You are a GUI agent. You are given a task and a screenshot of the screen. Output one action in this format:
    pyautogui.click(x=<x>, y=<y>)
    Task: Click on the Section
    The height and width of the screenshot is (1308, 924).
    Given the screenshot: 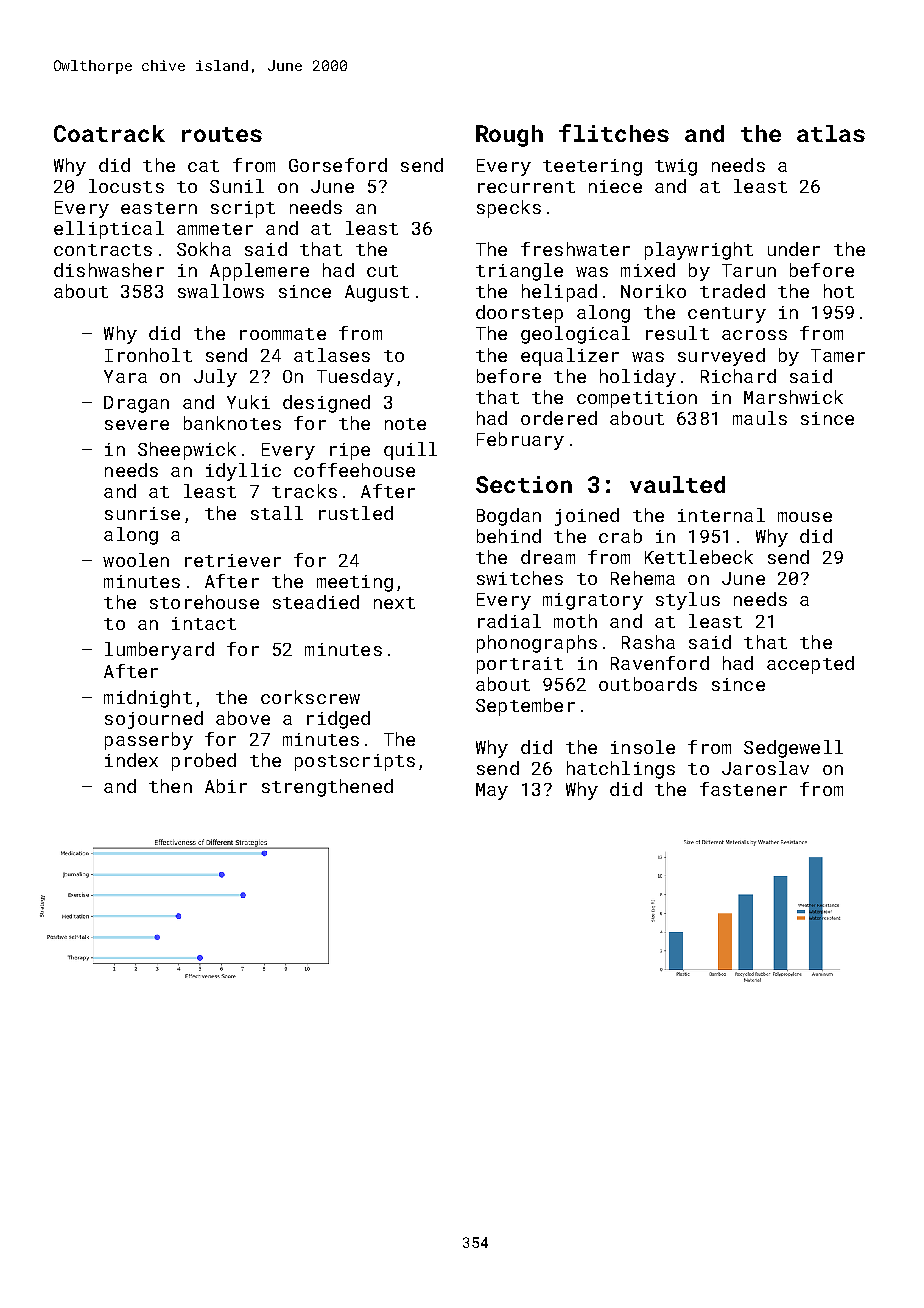 What is the action you would take?
    pyautogui.click(x=524, y=484)
